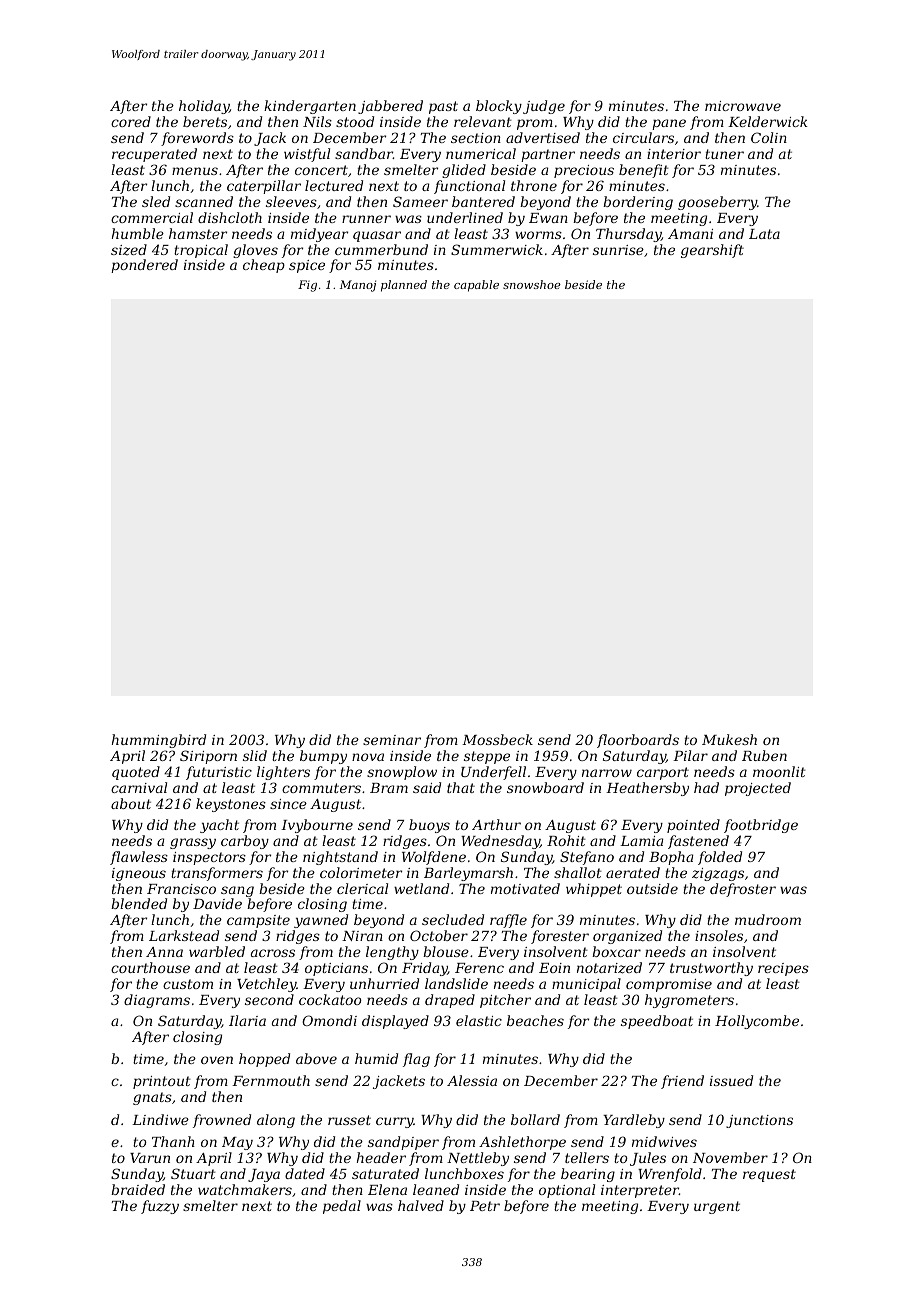 The image size is (924, 1308). I want to click on Mukesh, so click(729, 739).
